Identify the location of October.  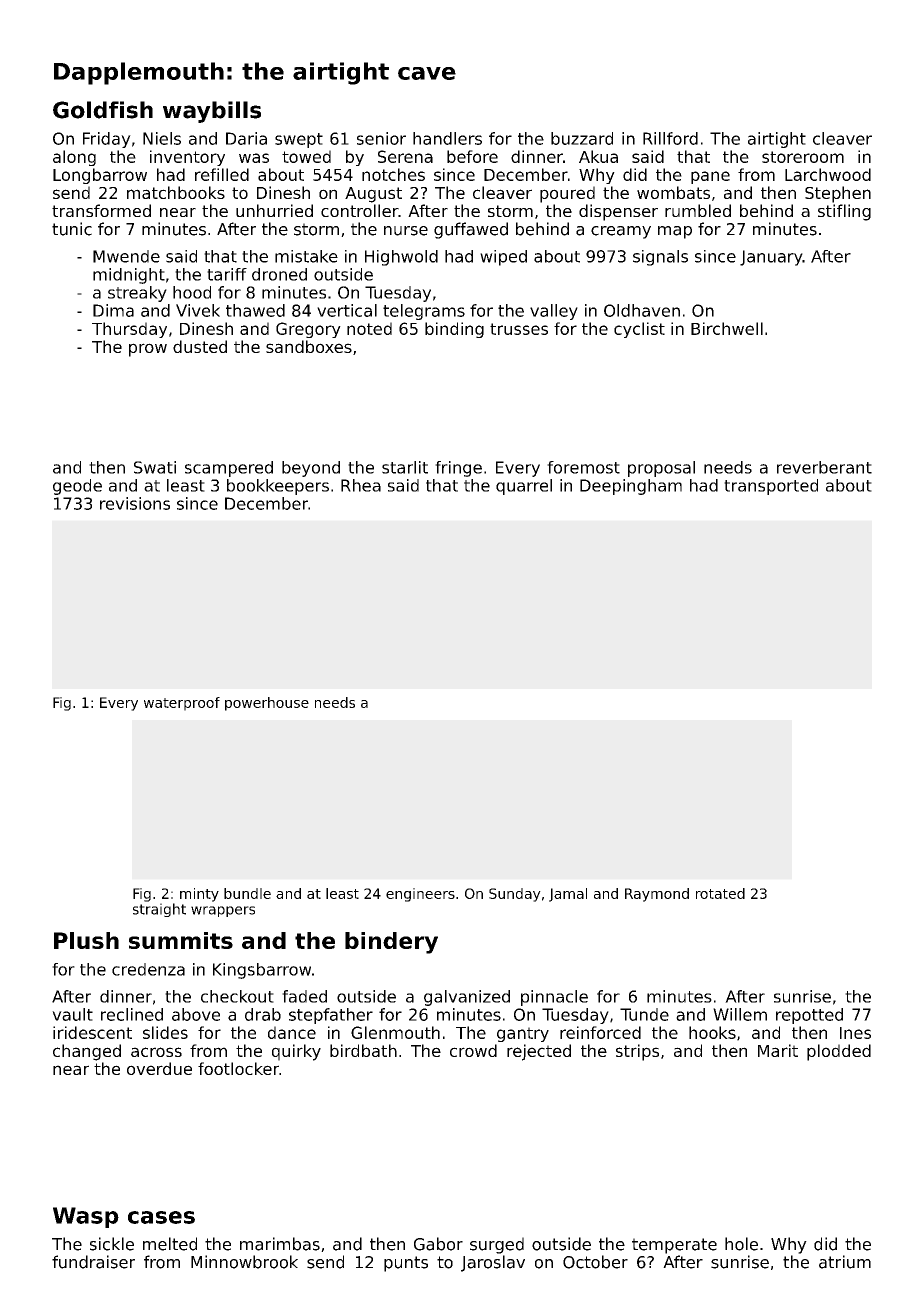
(595, 1262).
